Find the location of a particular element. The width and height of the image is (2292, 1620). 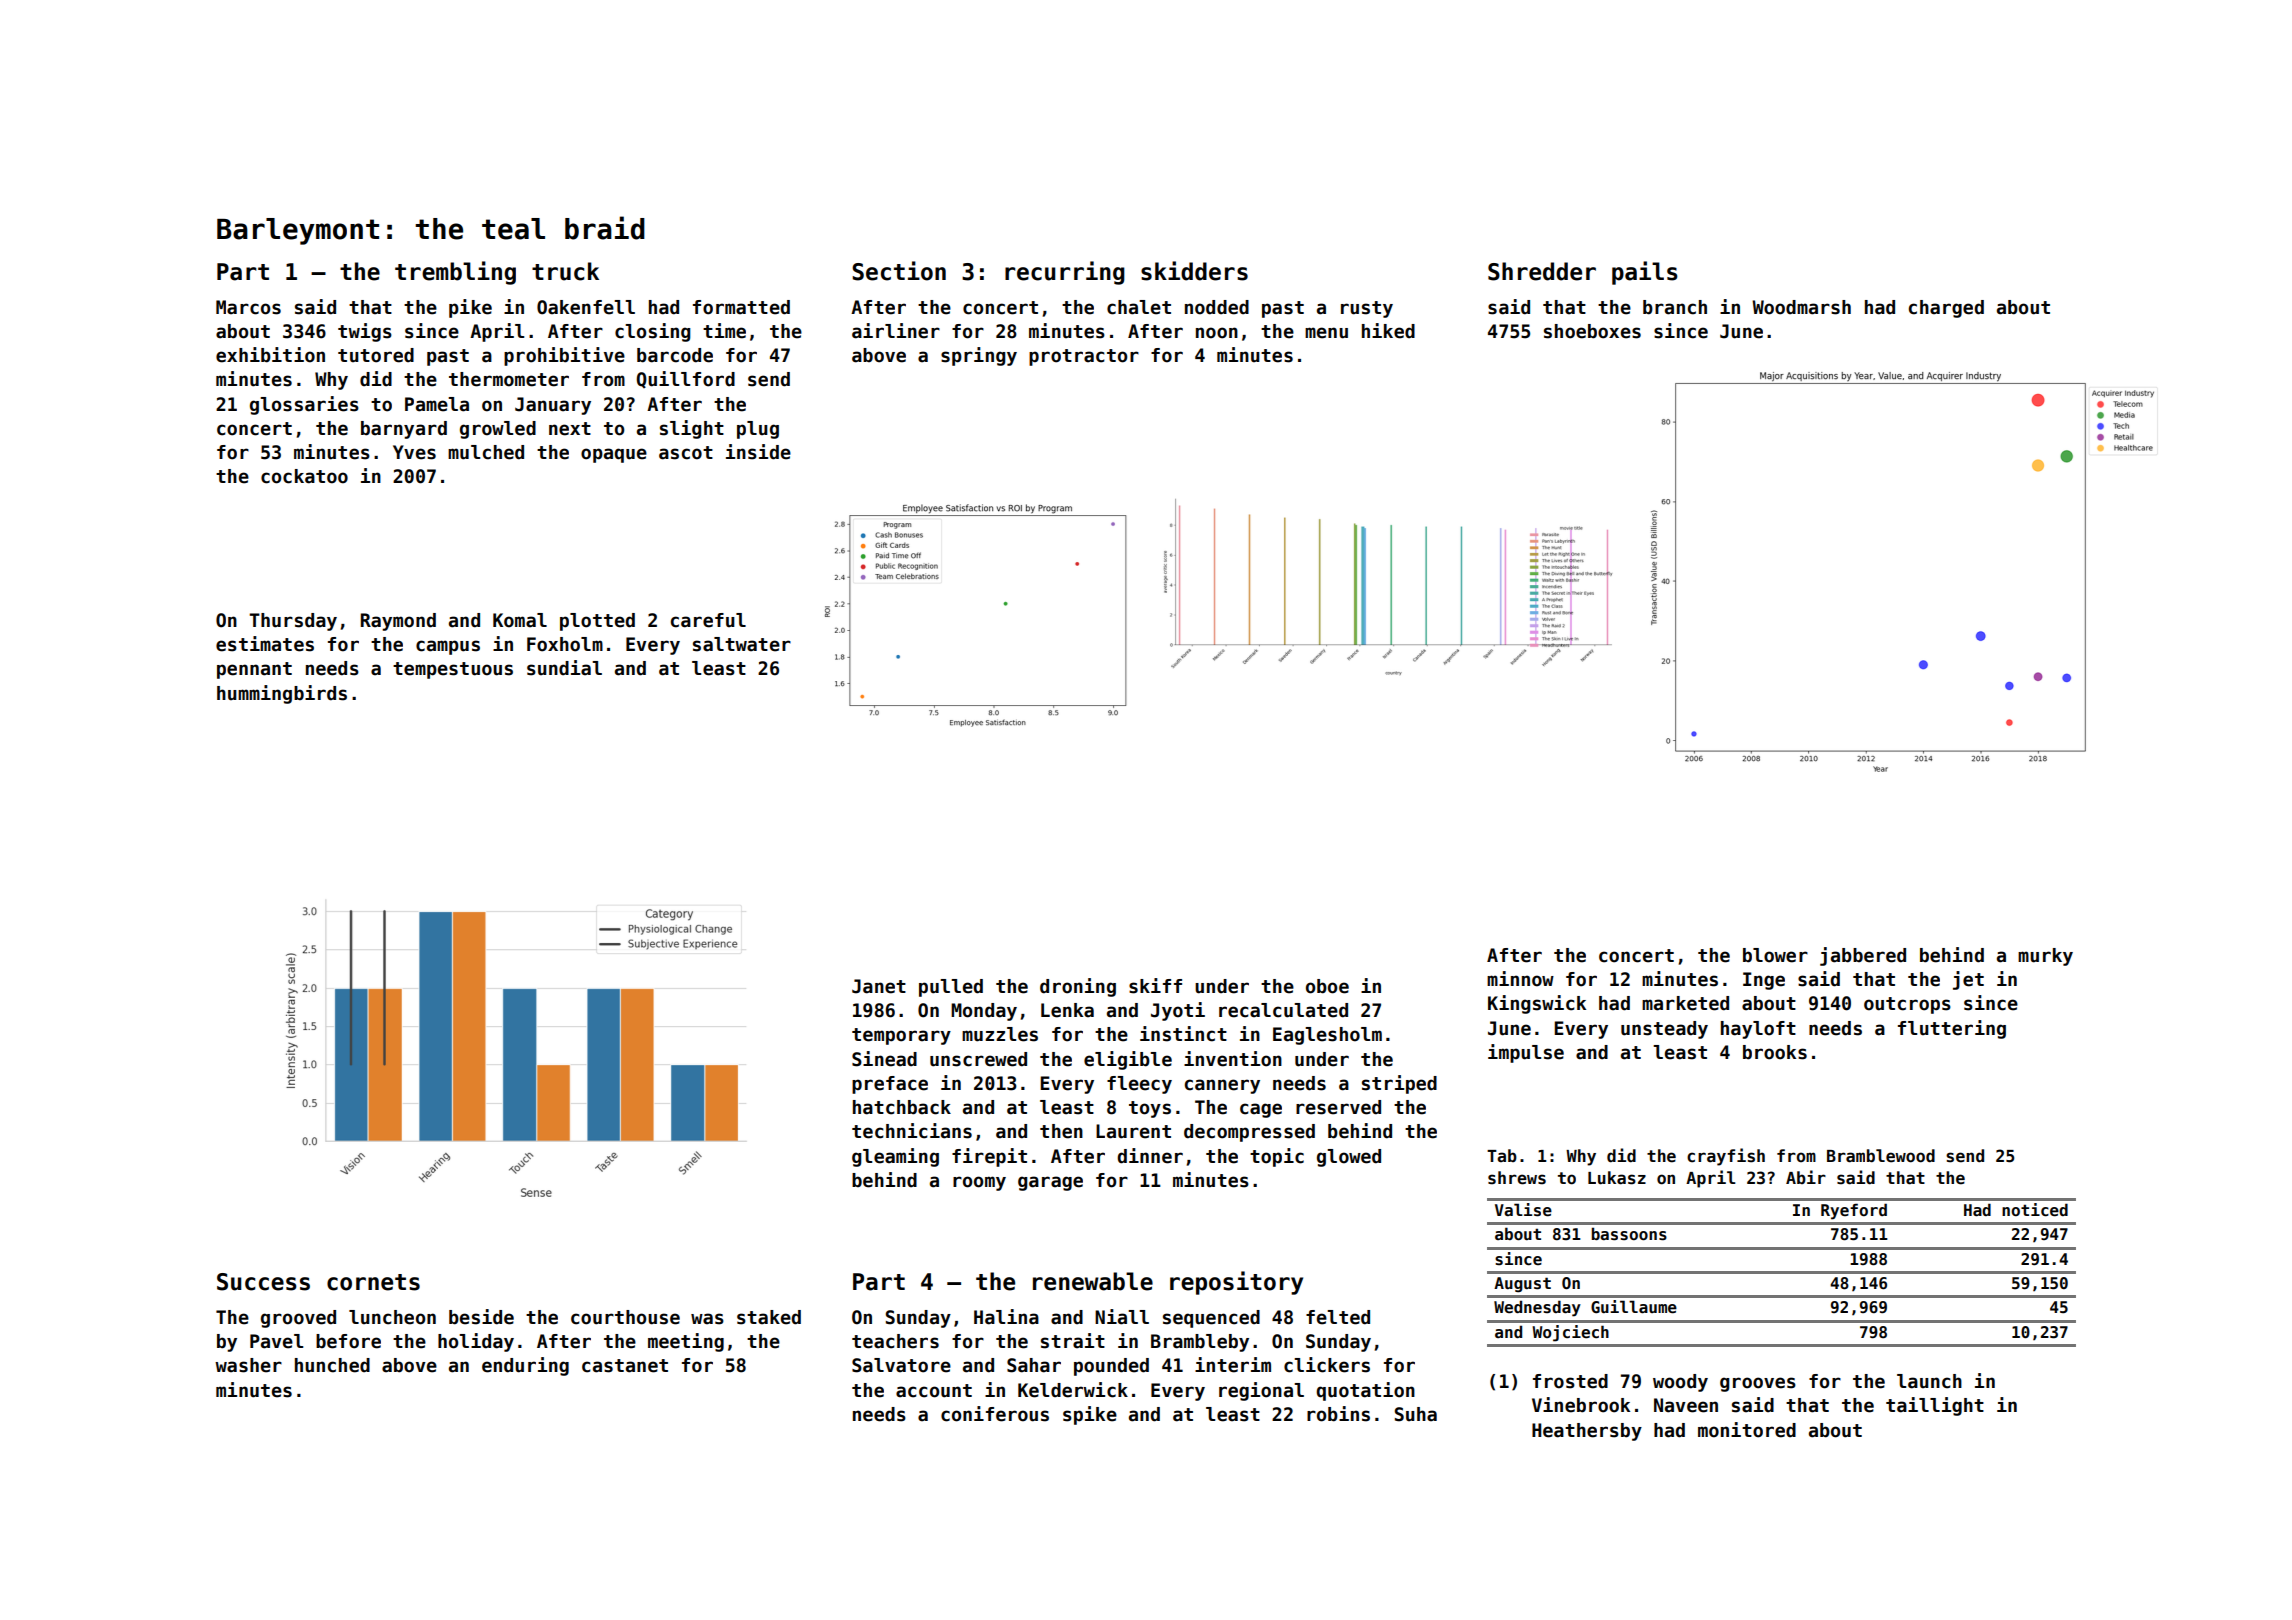

pails is located at coordinates (1645, 273).
